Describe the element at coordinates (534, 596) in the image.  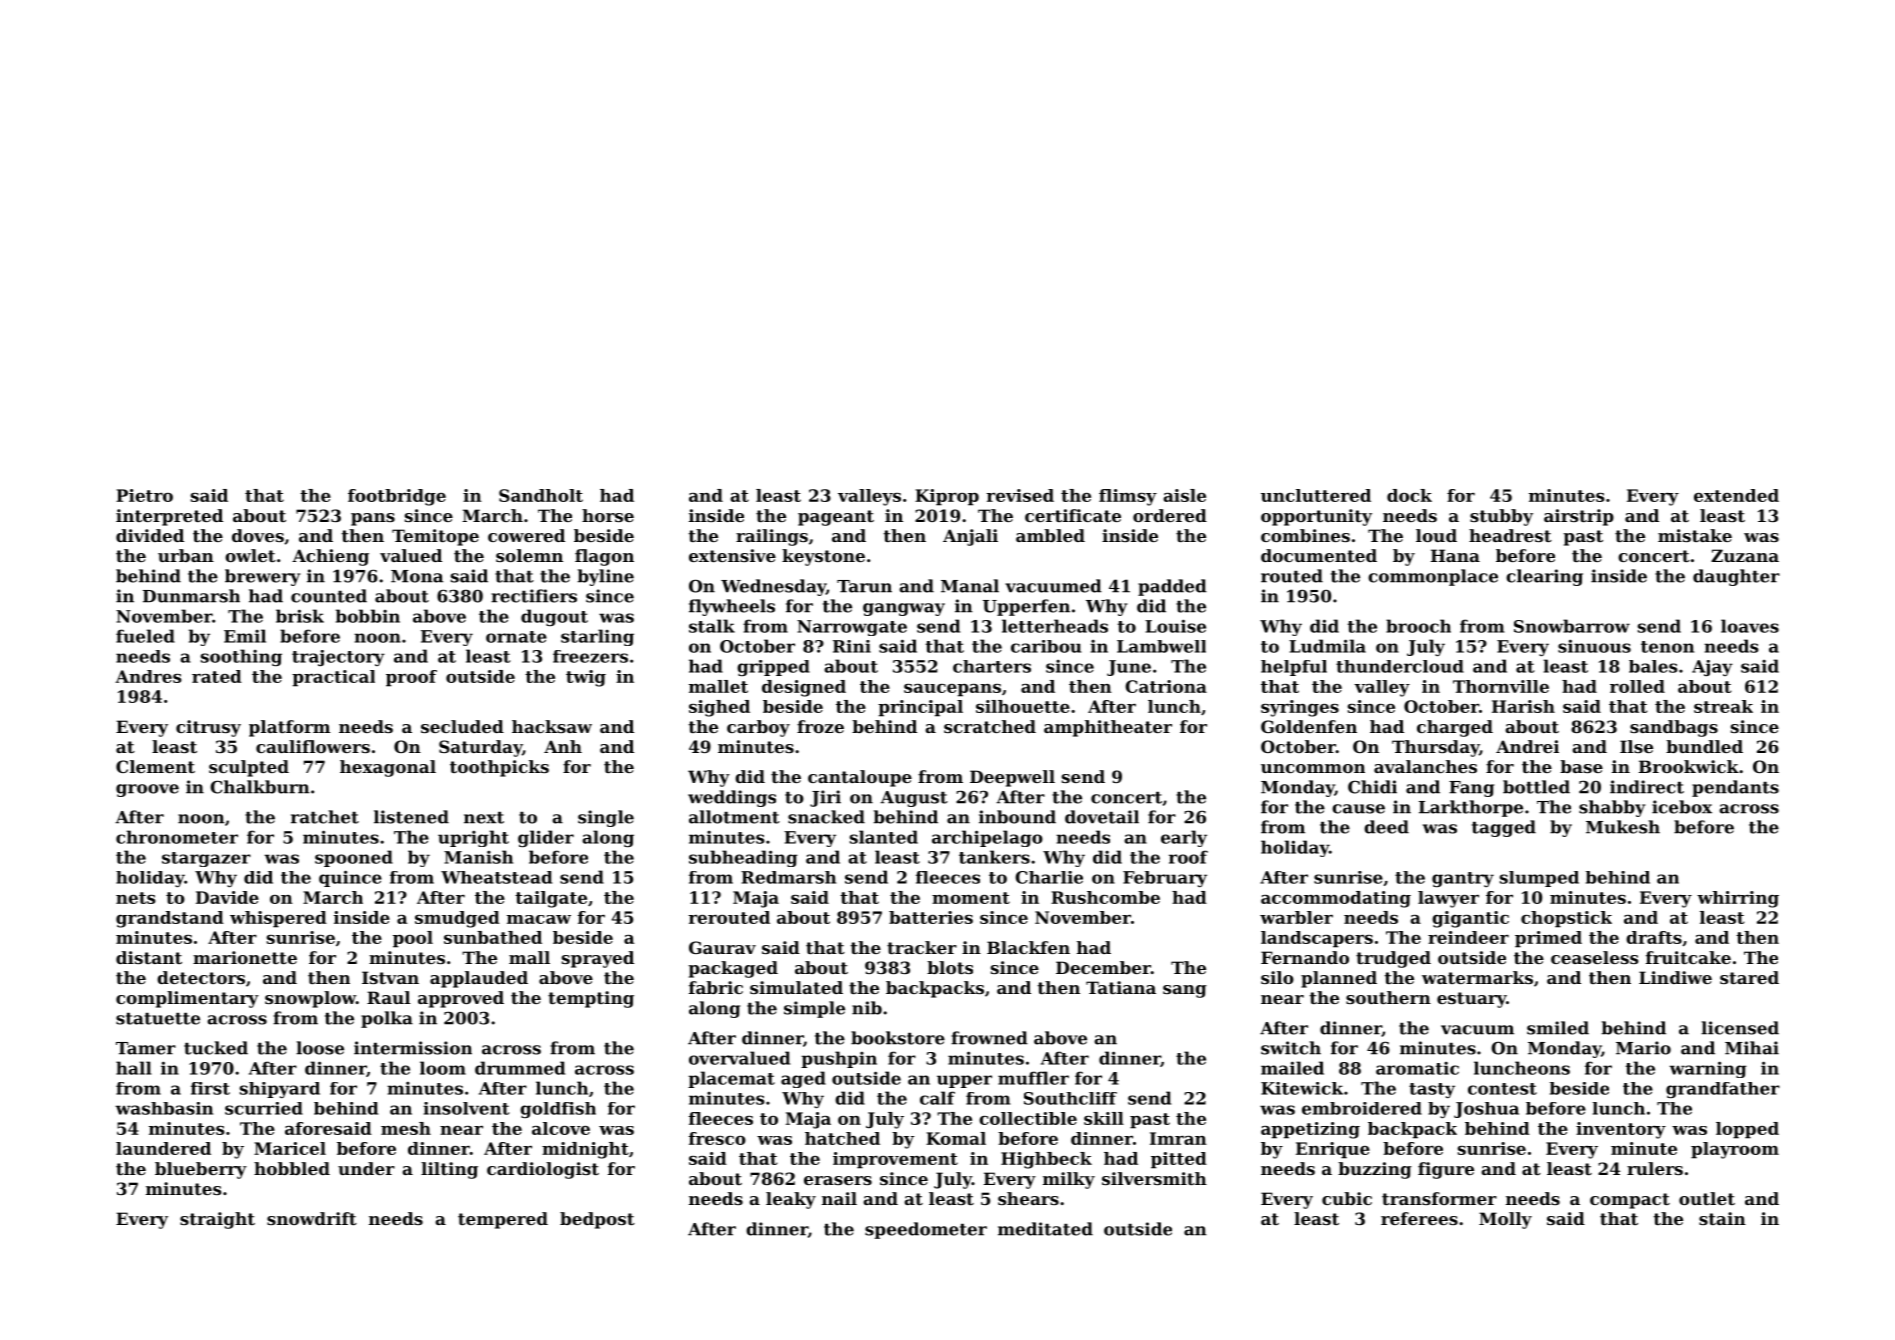
I see `rectifiers` at that location.
